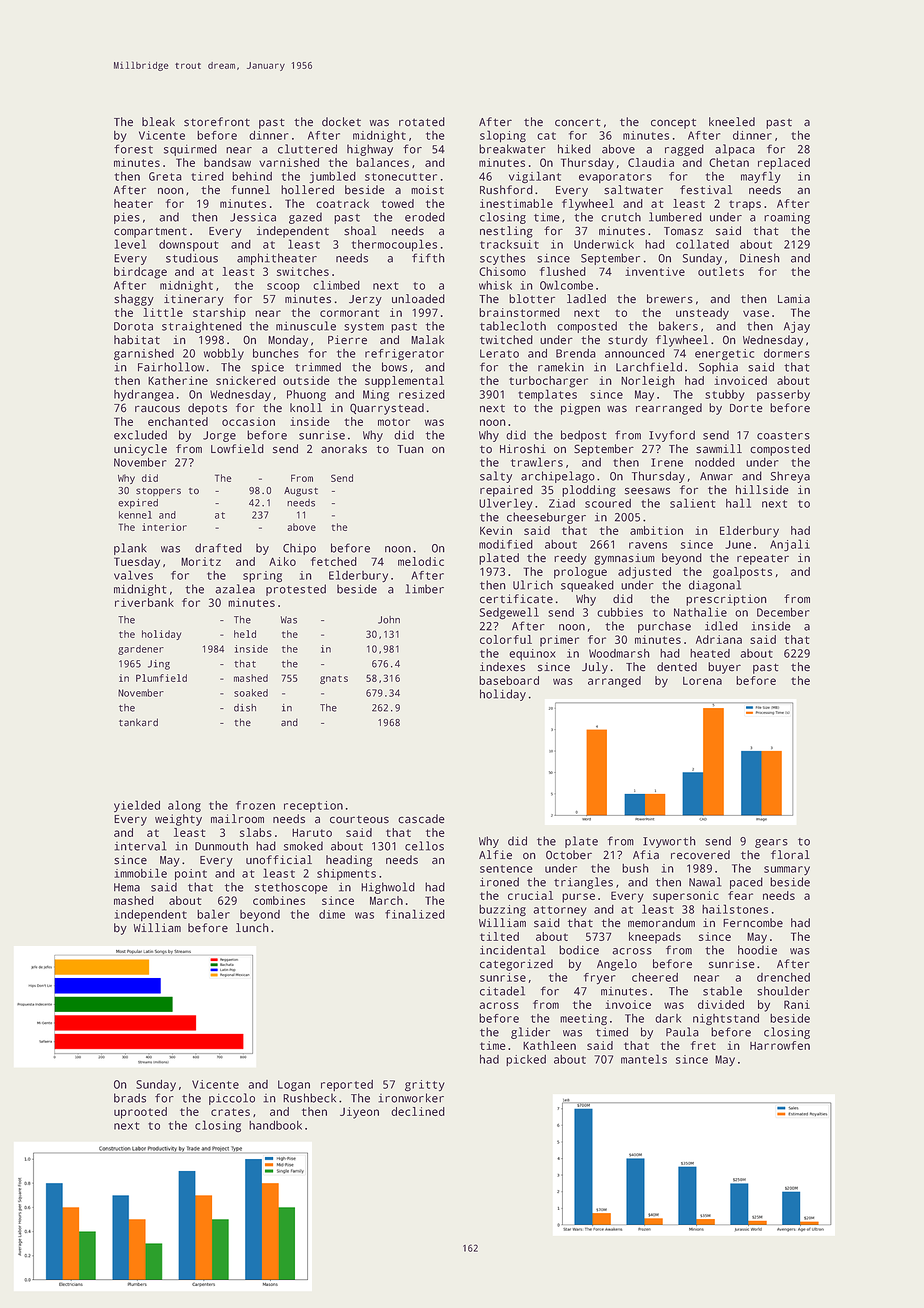 Image resolution: width=924 pixels, height=1308 pixels. I want to click on mayfly, so click(761, 177).
